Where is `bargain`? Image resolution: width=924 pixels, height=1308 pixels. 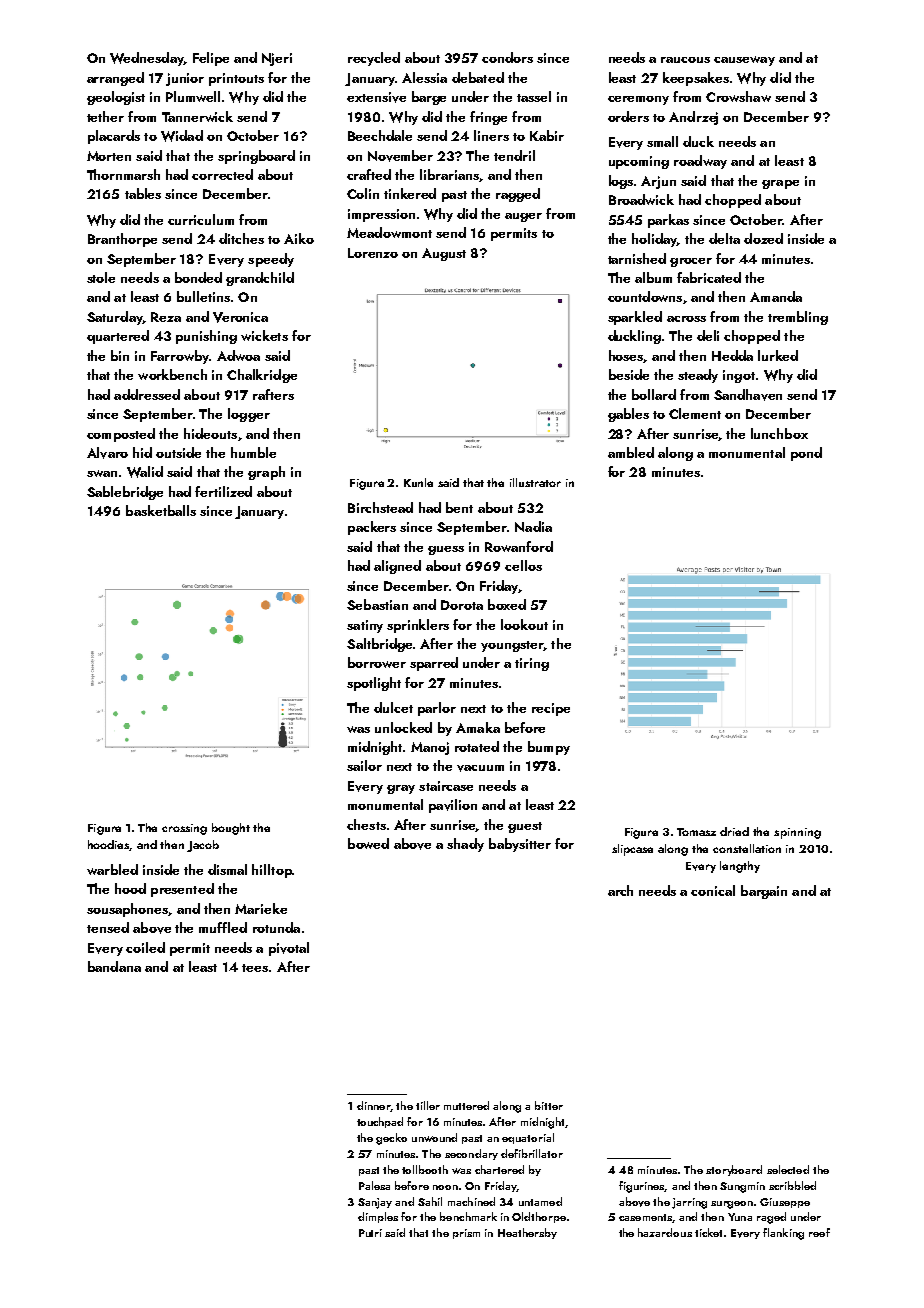
bargain is located at coordinates (764, 892).
